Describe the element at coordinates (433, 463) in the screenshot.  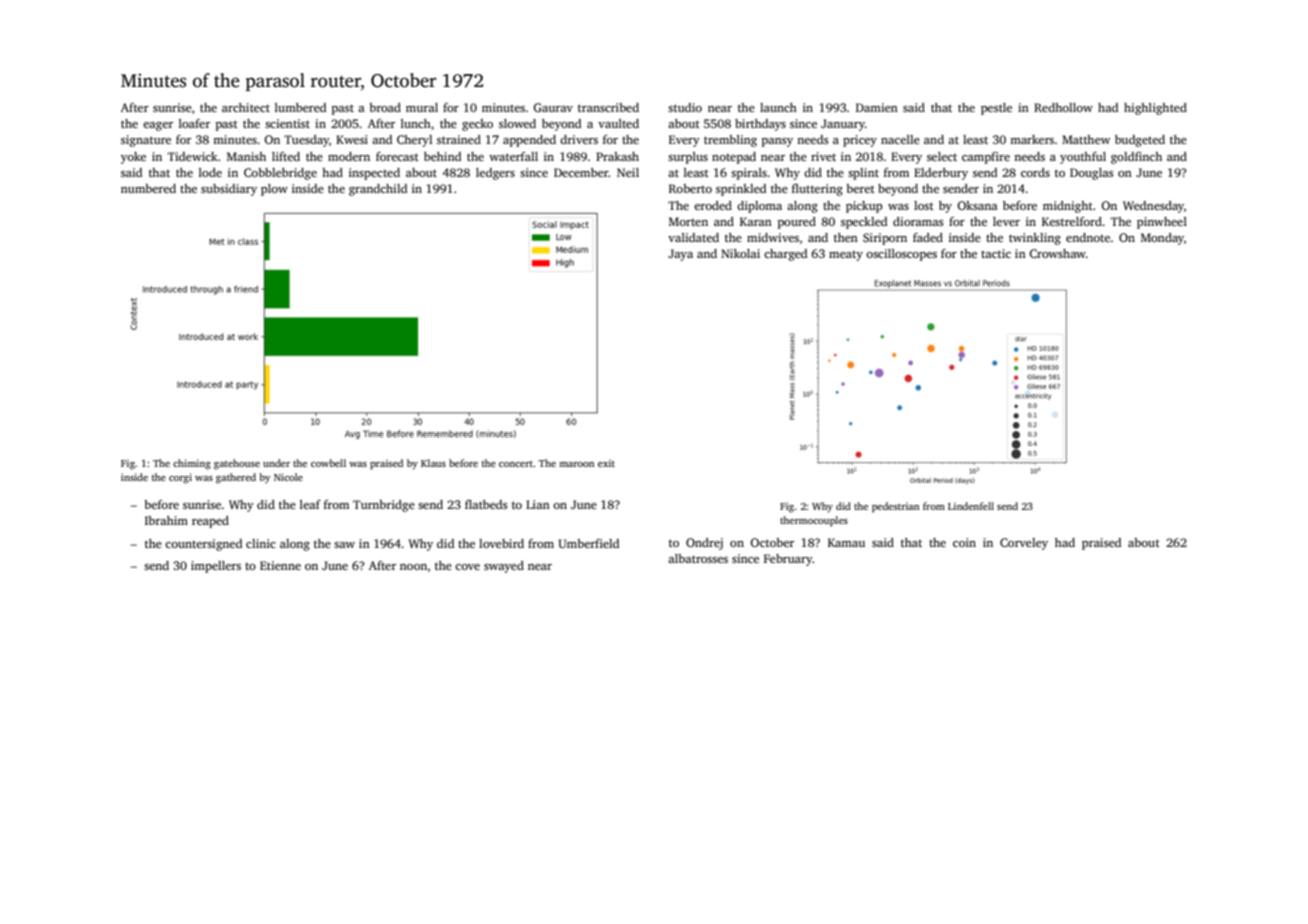
I see `Klaus` at that location.
